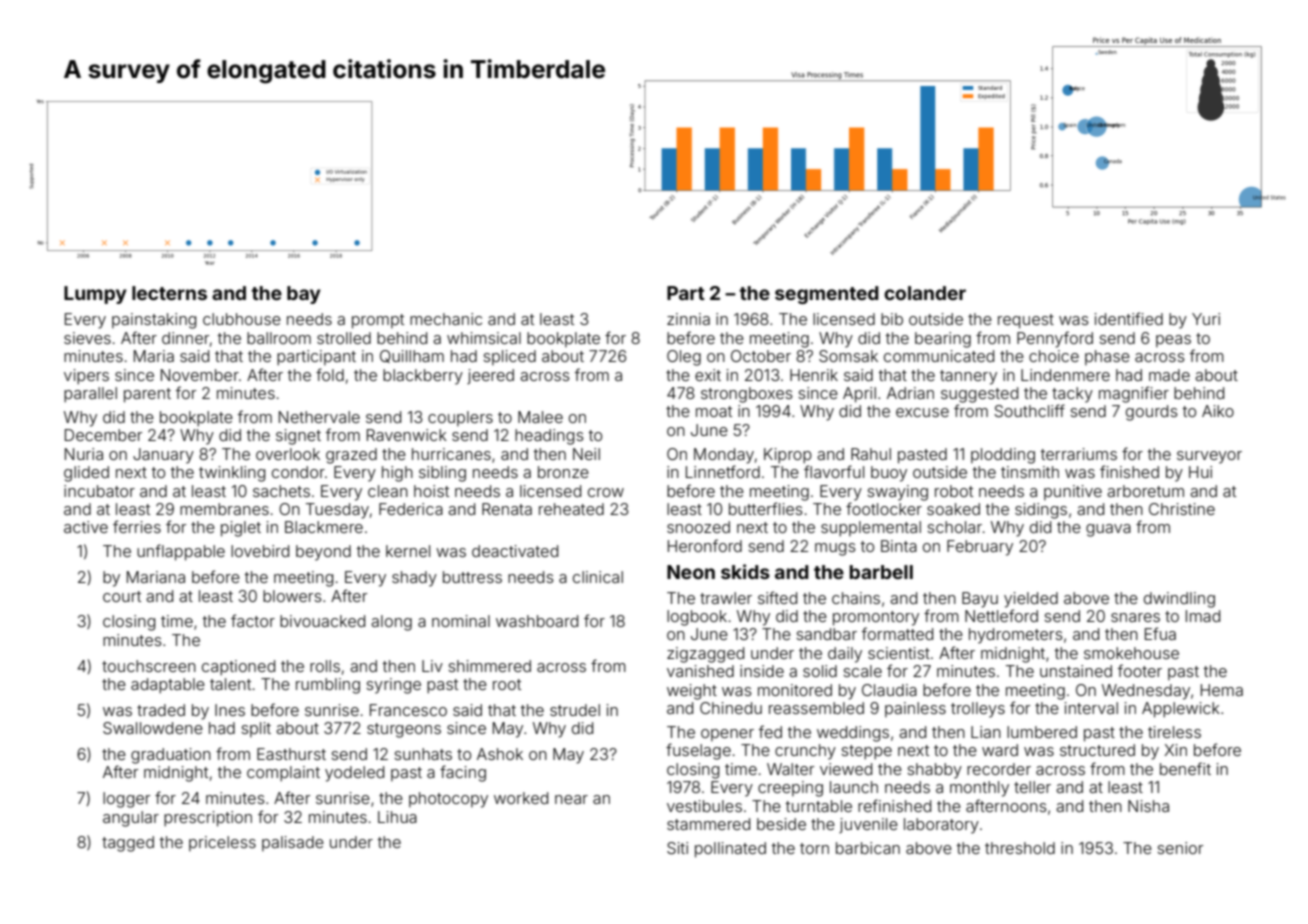 The height and width of the screenshot is (924, 1308). Describe the element at coordinates (230, 684) in the screenshot. I see `talent` at that location.
